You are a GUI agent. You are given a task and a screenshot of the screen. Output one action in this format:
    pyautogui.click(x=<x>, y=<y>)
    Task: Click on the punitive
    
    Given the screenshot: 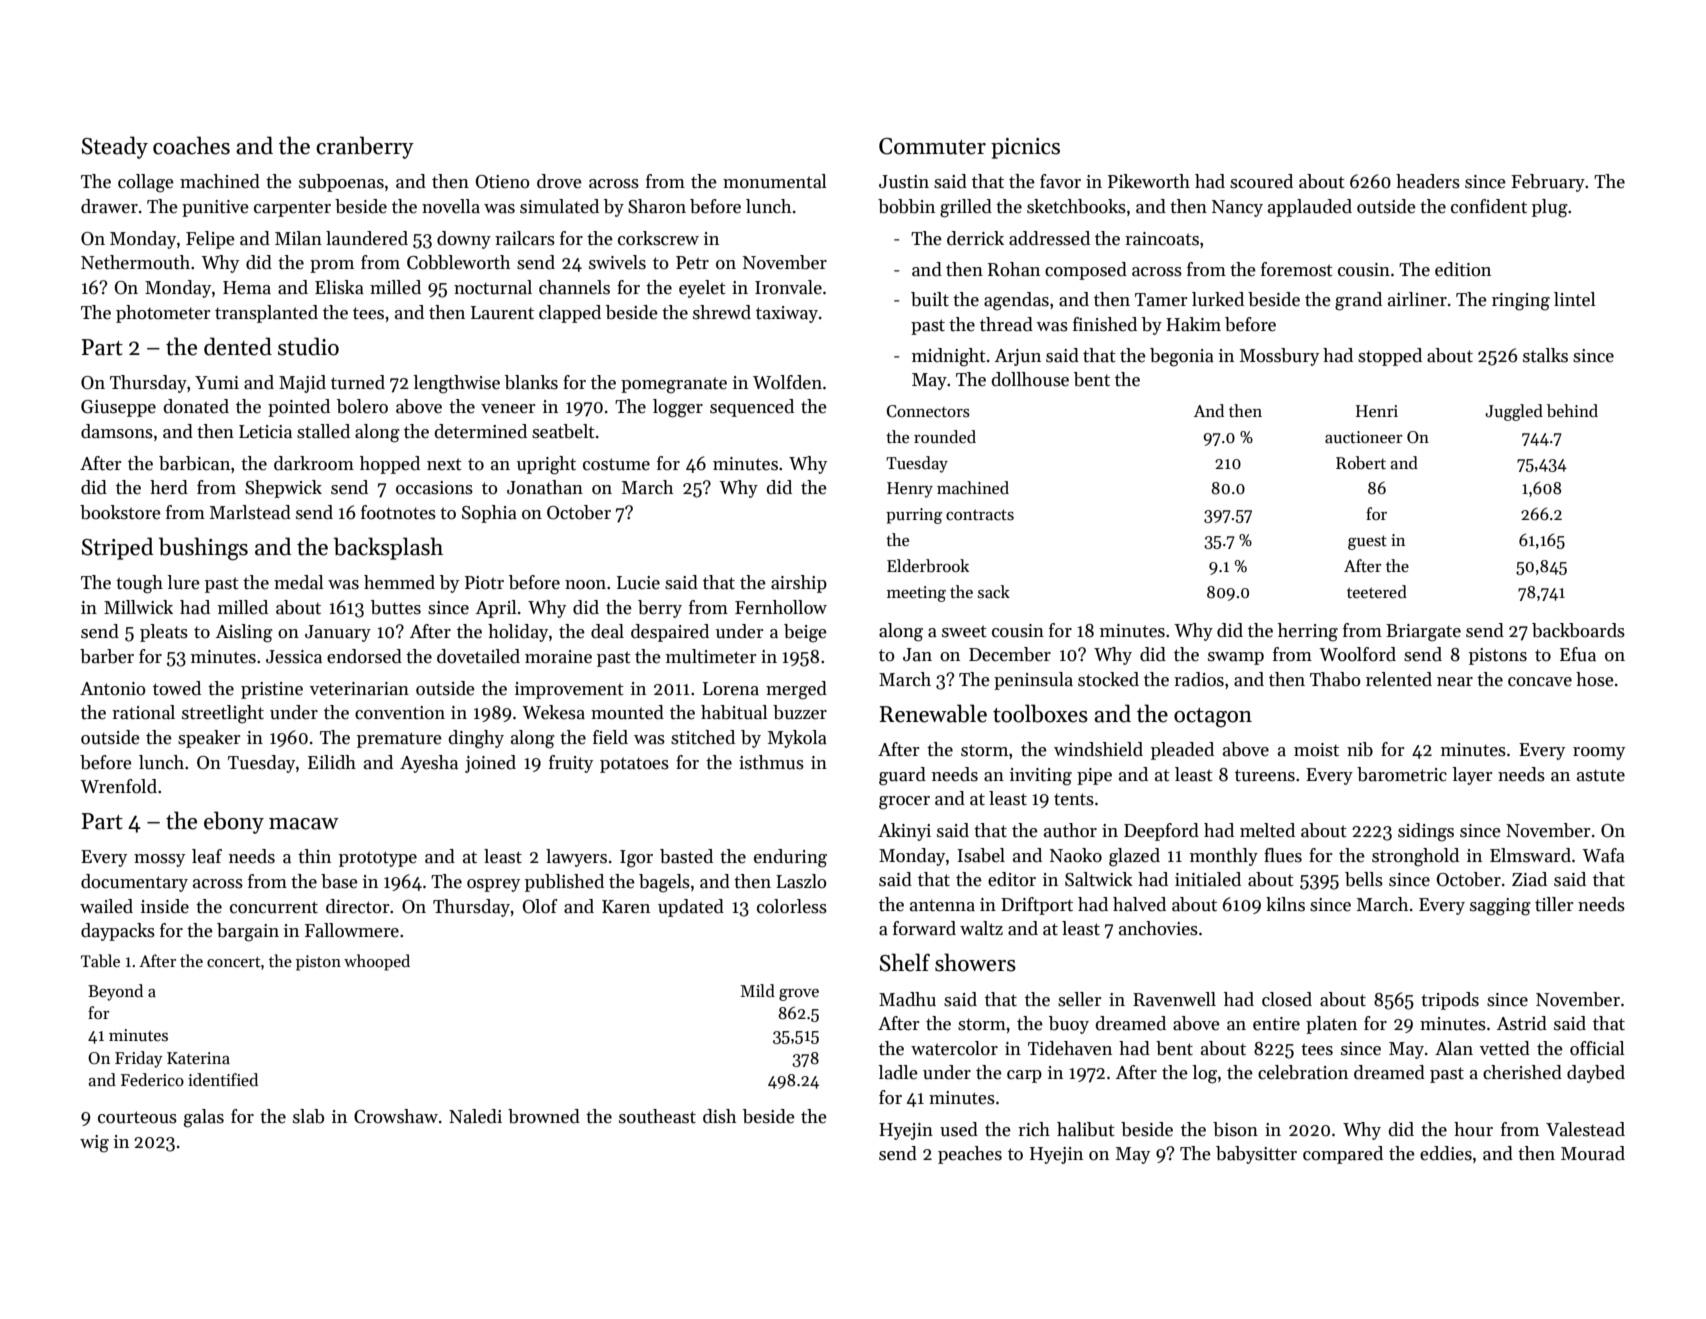 What is the action you would take?
    pyautogui.click(x=215, y=208)
